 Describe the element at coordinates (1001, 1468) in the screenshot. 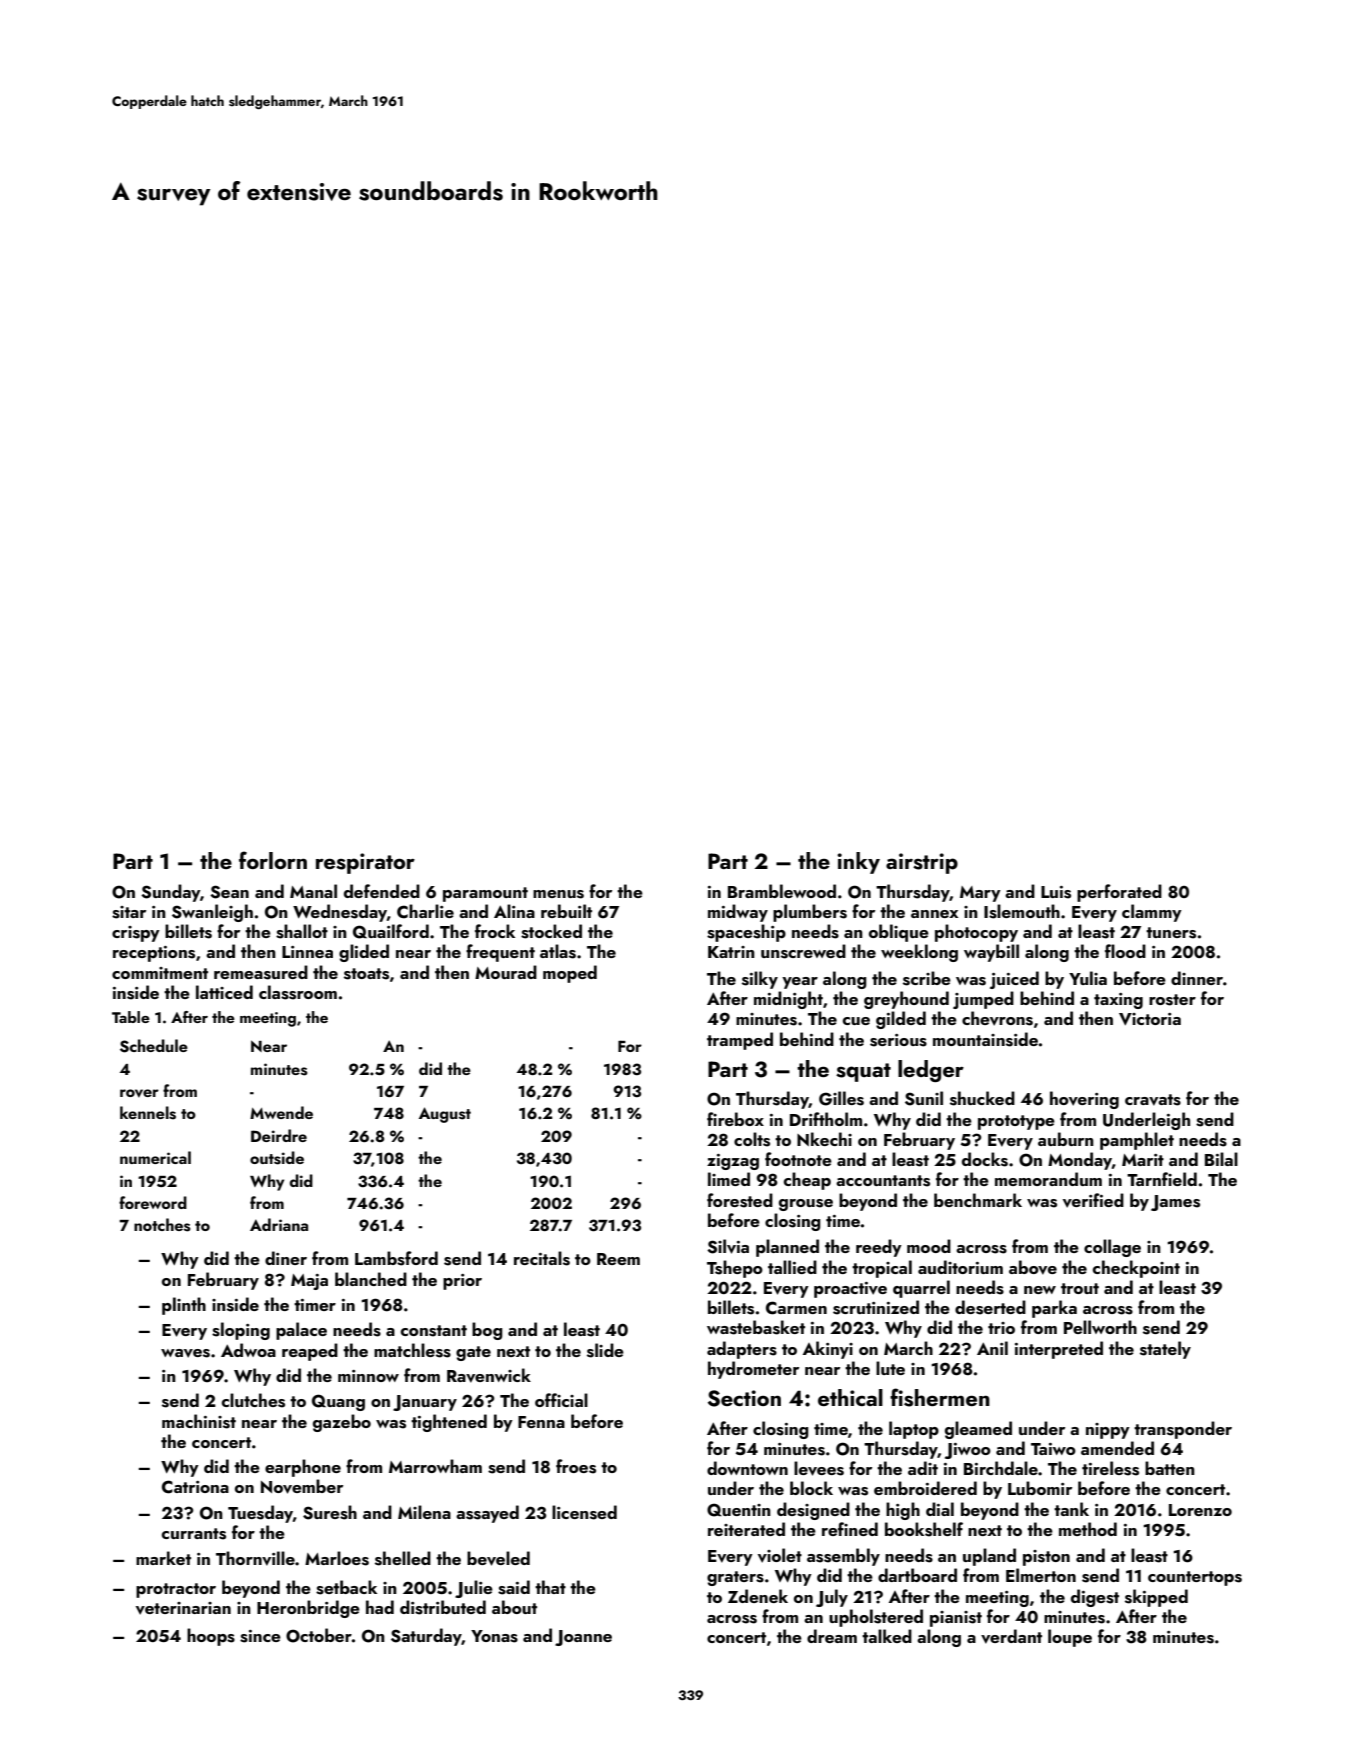

I see `Birchdale` at that location.
